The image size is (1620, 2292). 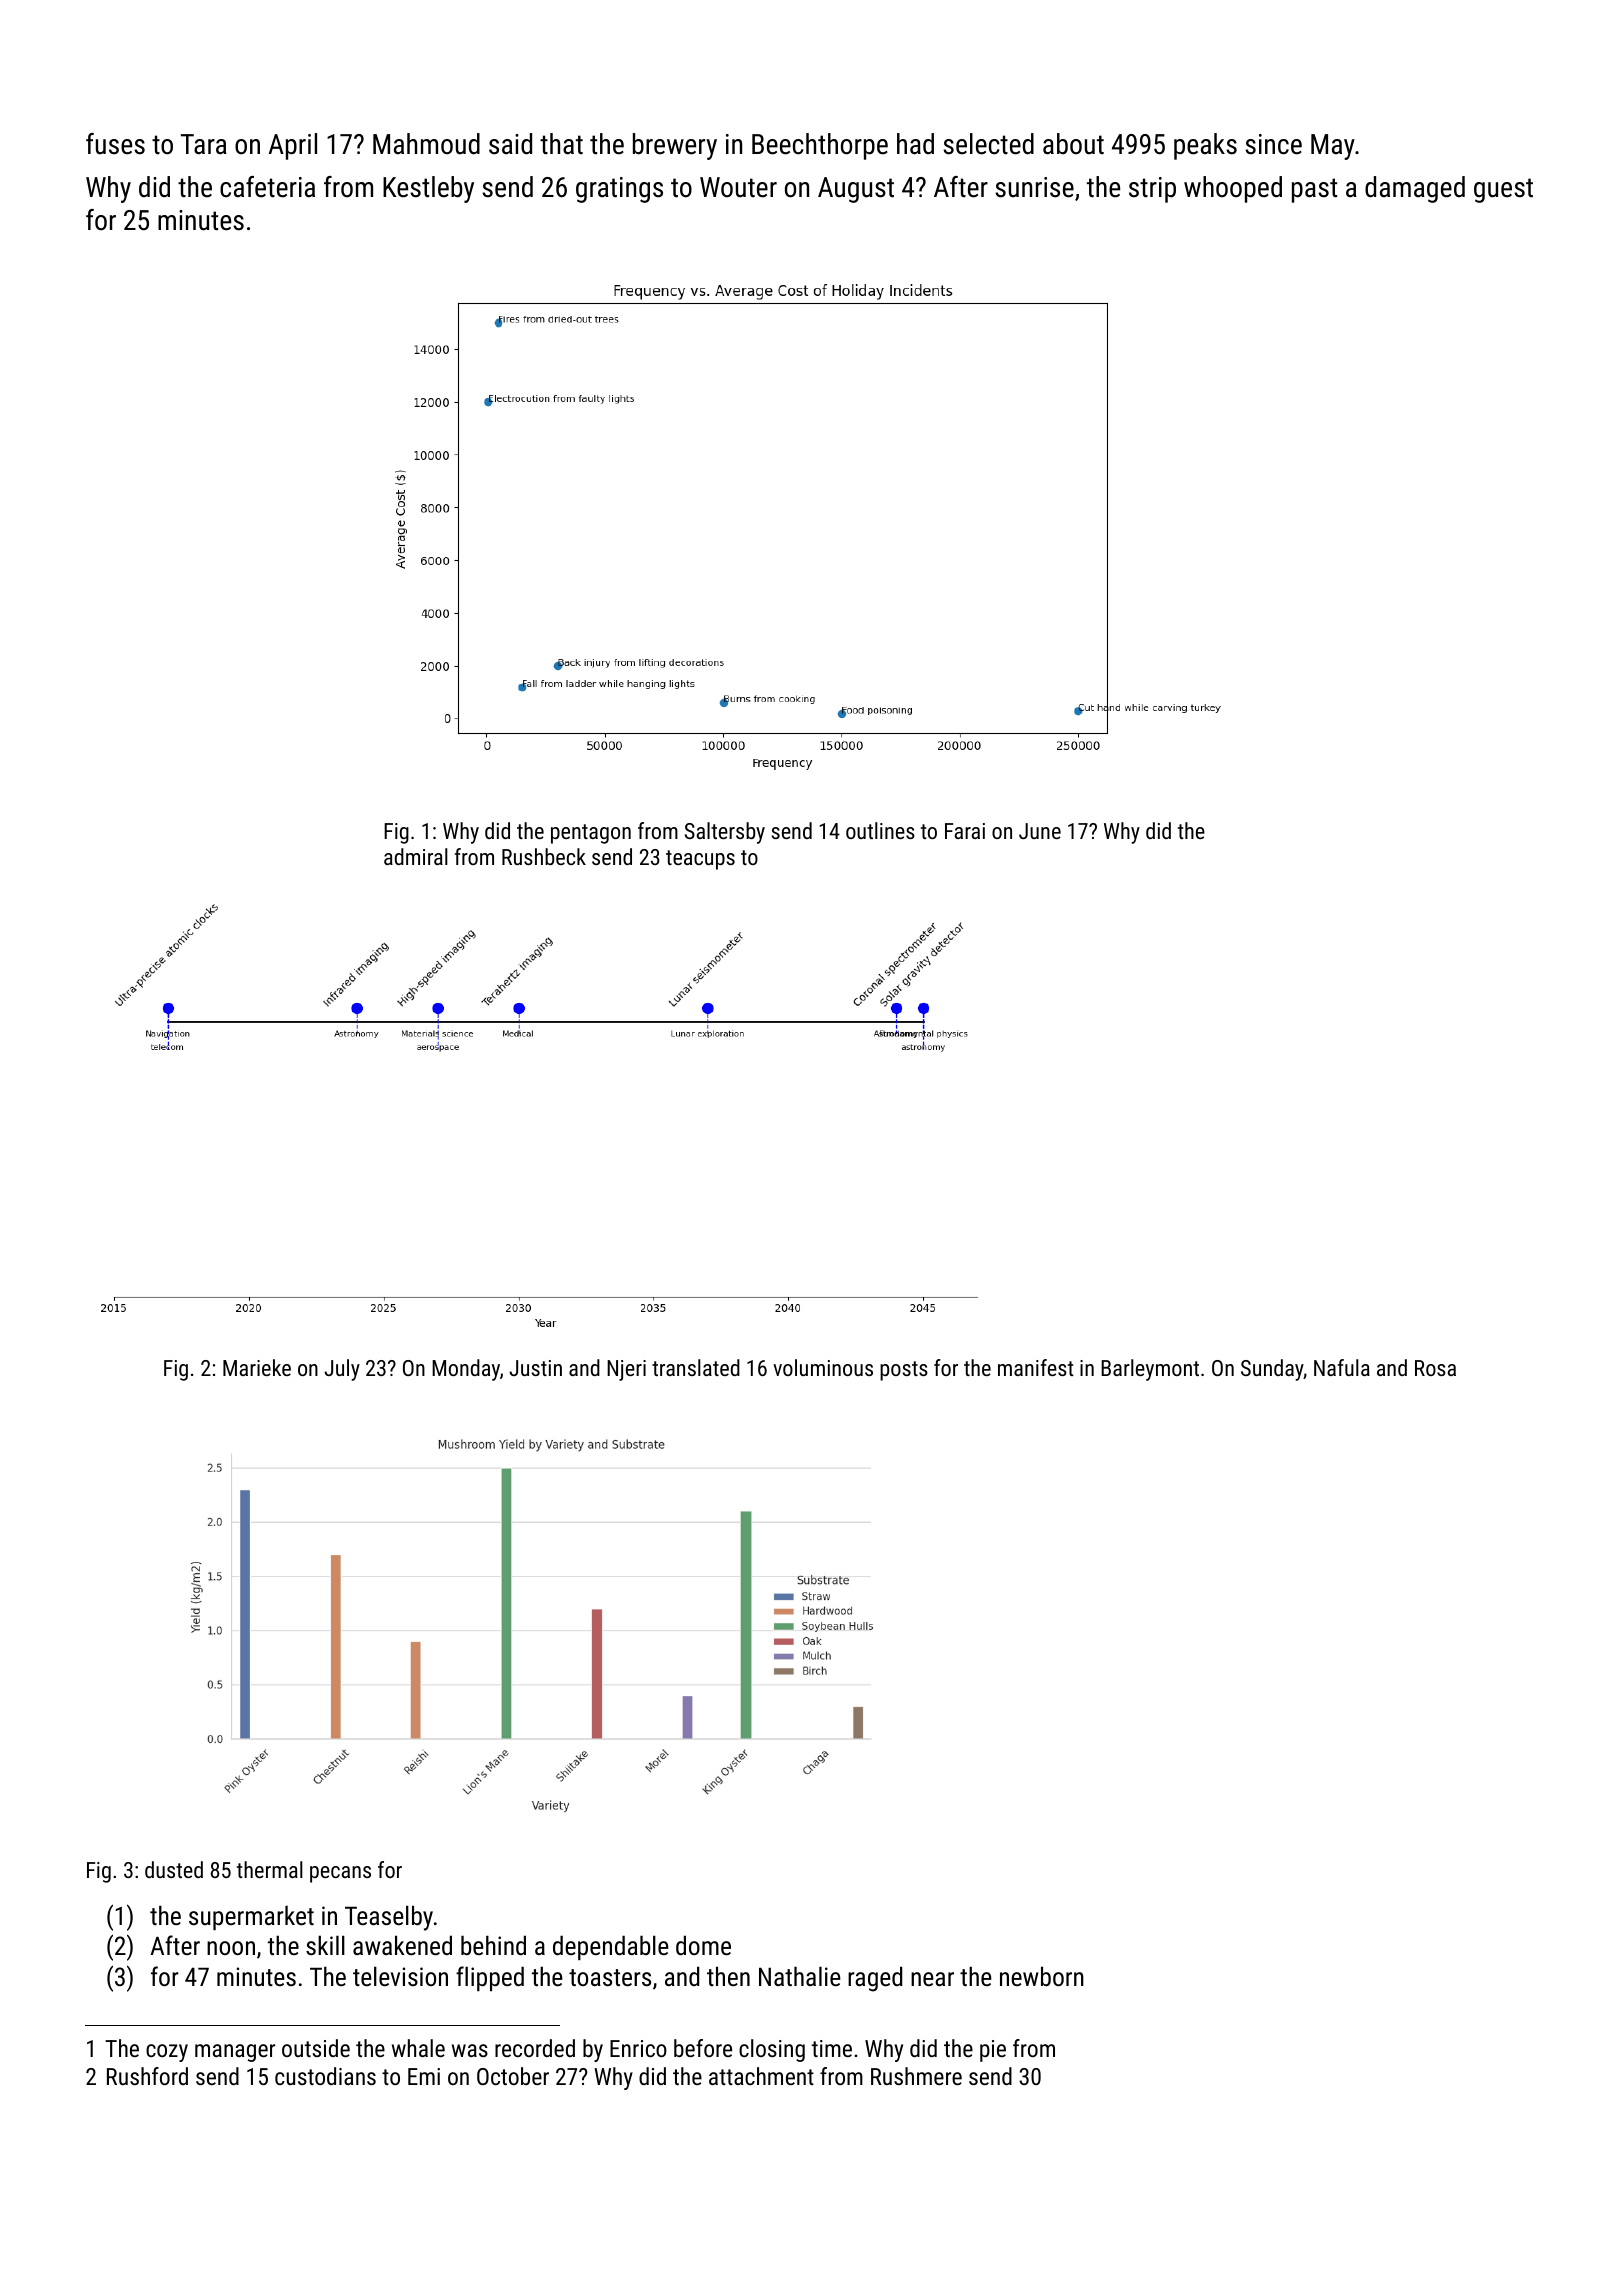 I want to click on newborn, so click(x=1042, y=1976).
